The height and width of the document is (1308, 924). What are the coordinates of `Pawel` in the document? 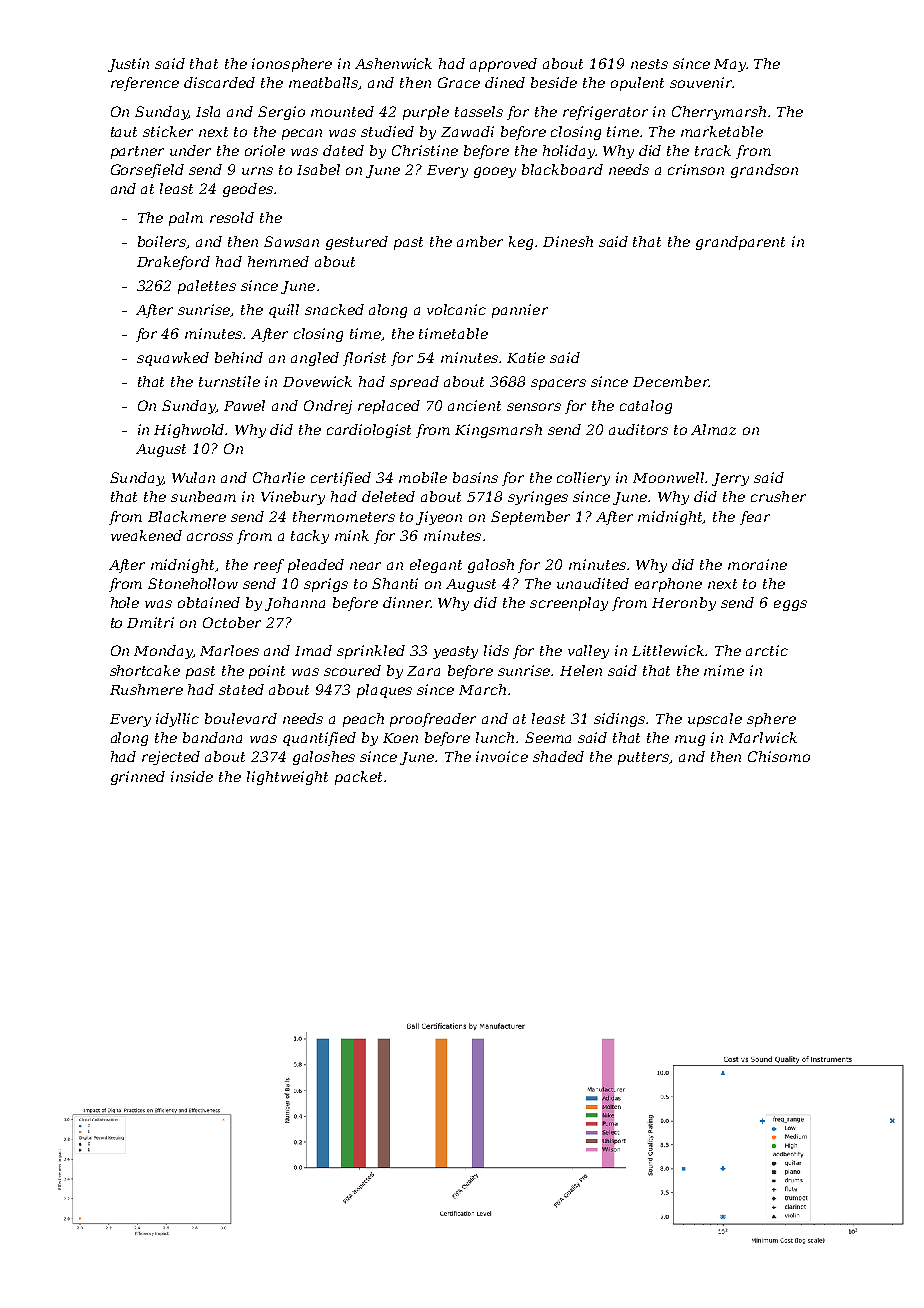 It's located at (244, 405).
